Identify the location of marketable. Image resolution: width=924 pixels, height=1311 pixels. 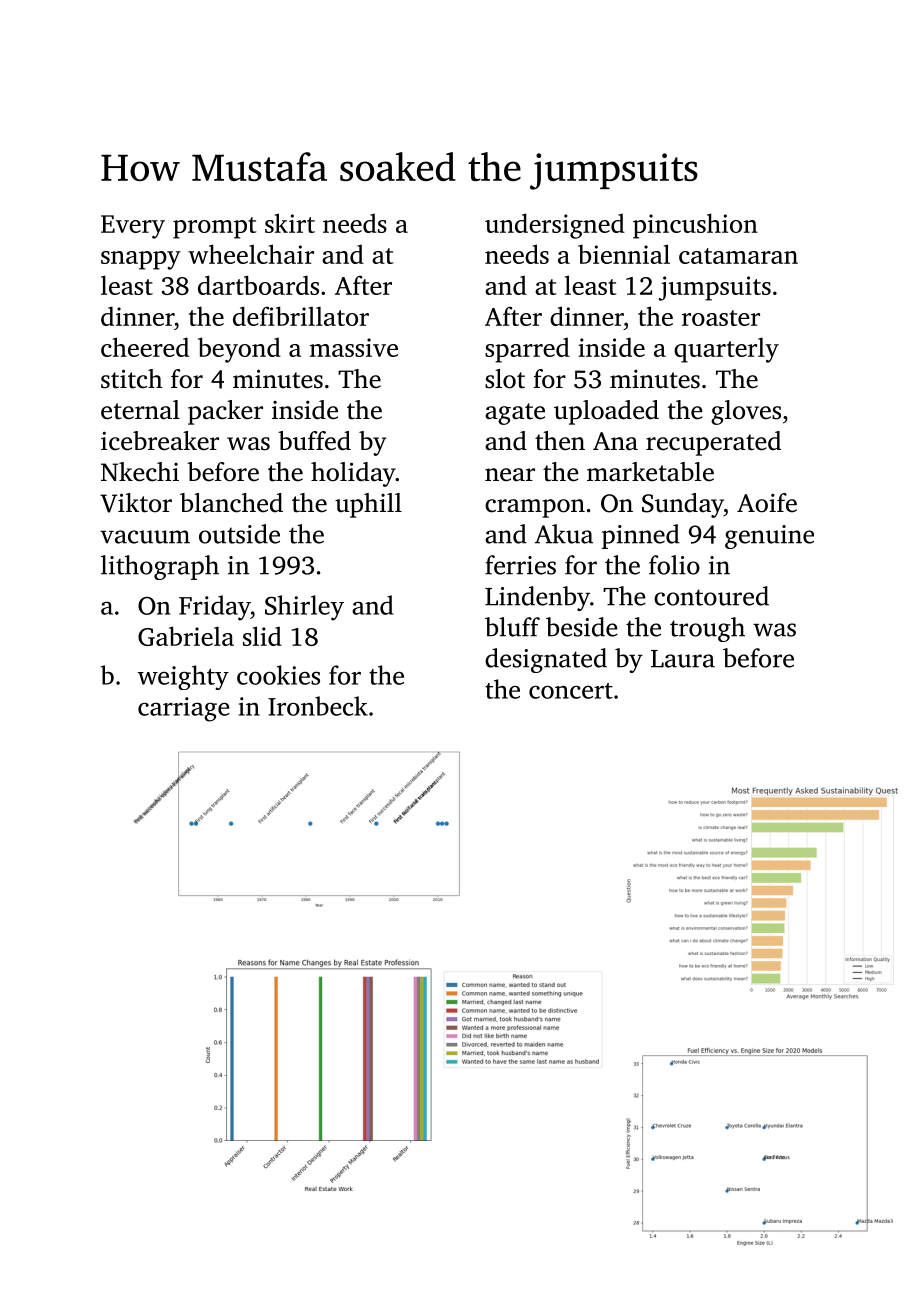
(650, 472).
